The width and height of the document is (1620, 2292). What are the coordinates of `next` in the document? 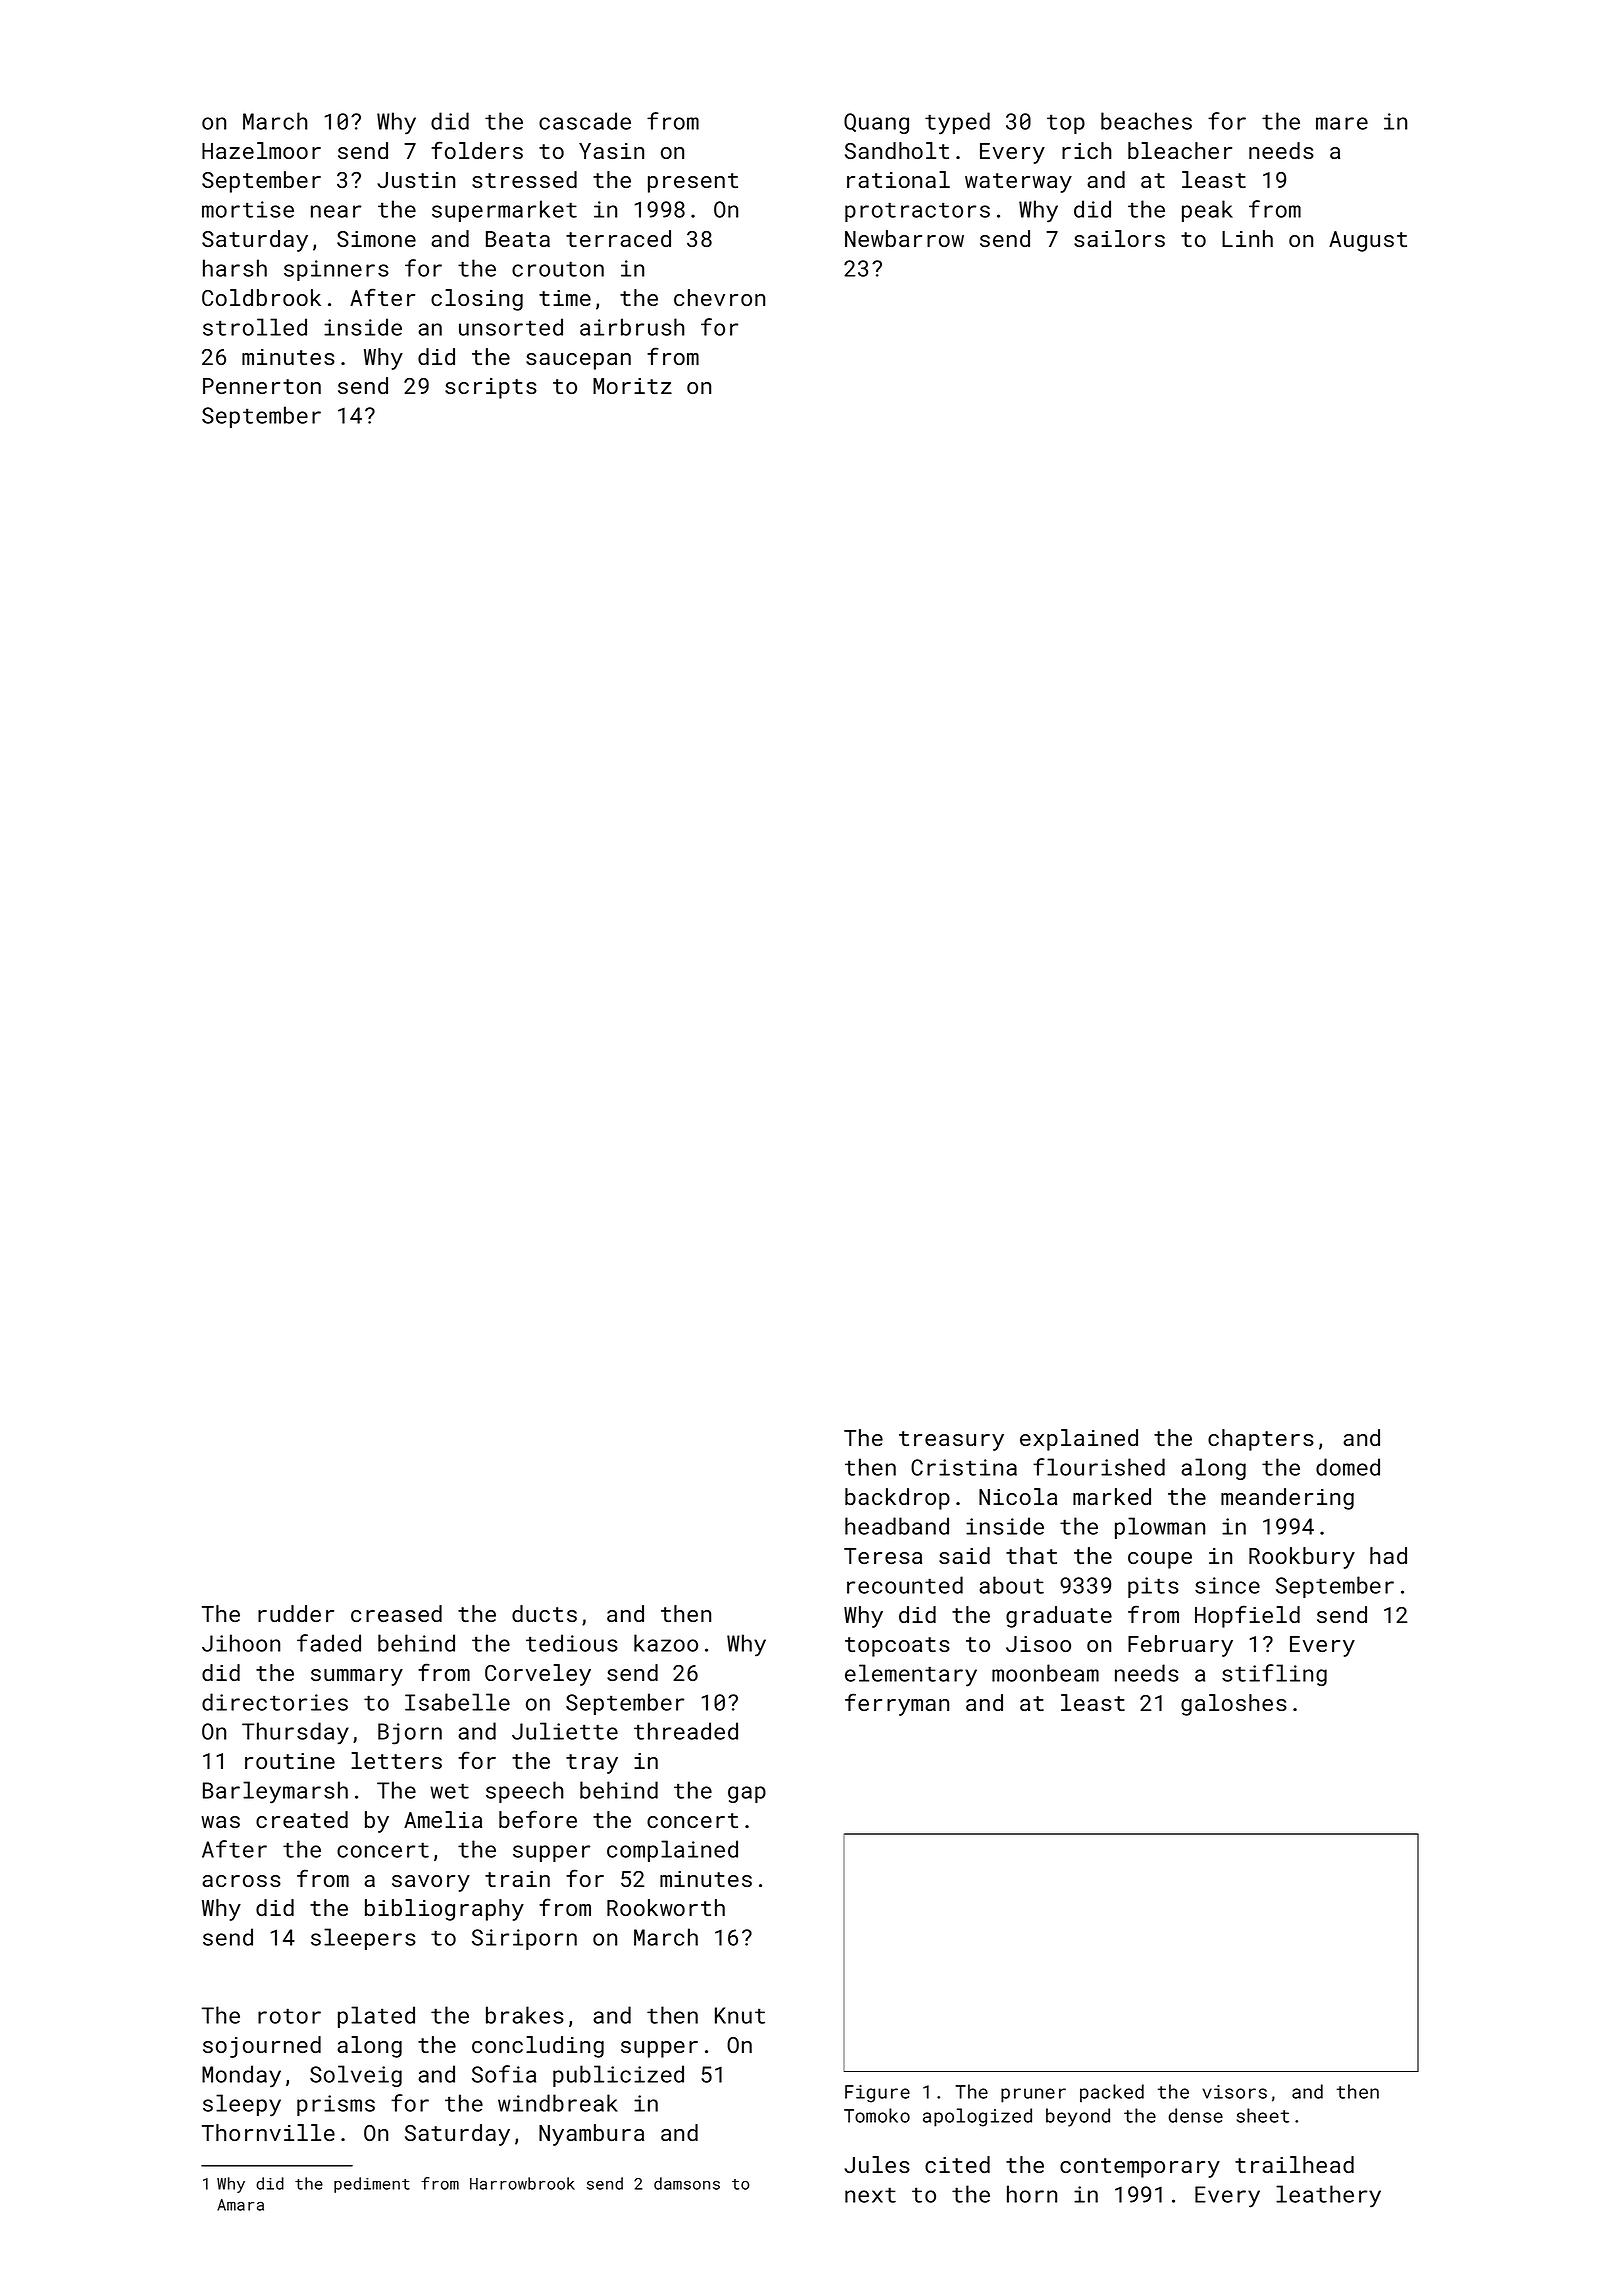 It's located at (870, 2195).
